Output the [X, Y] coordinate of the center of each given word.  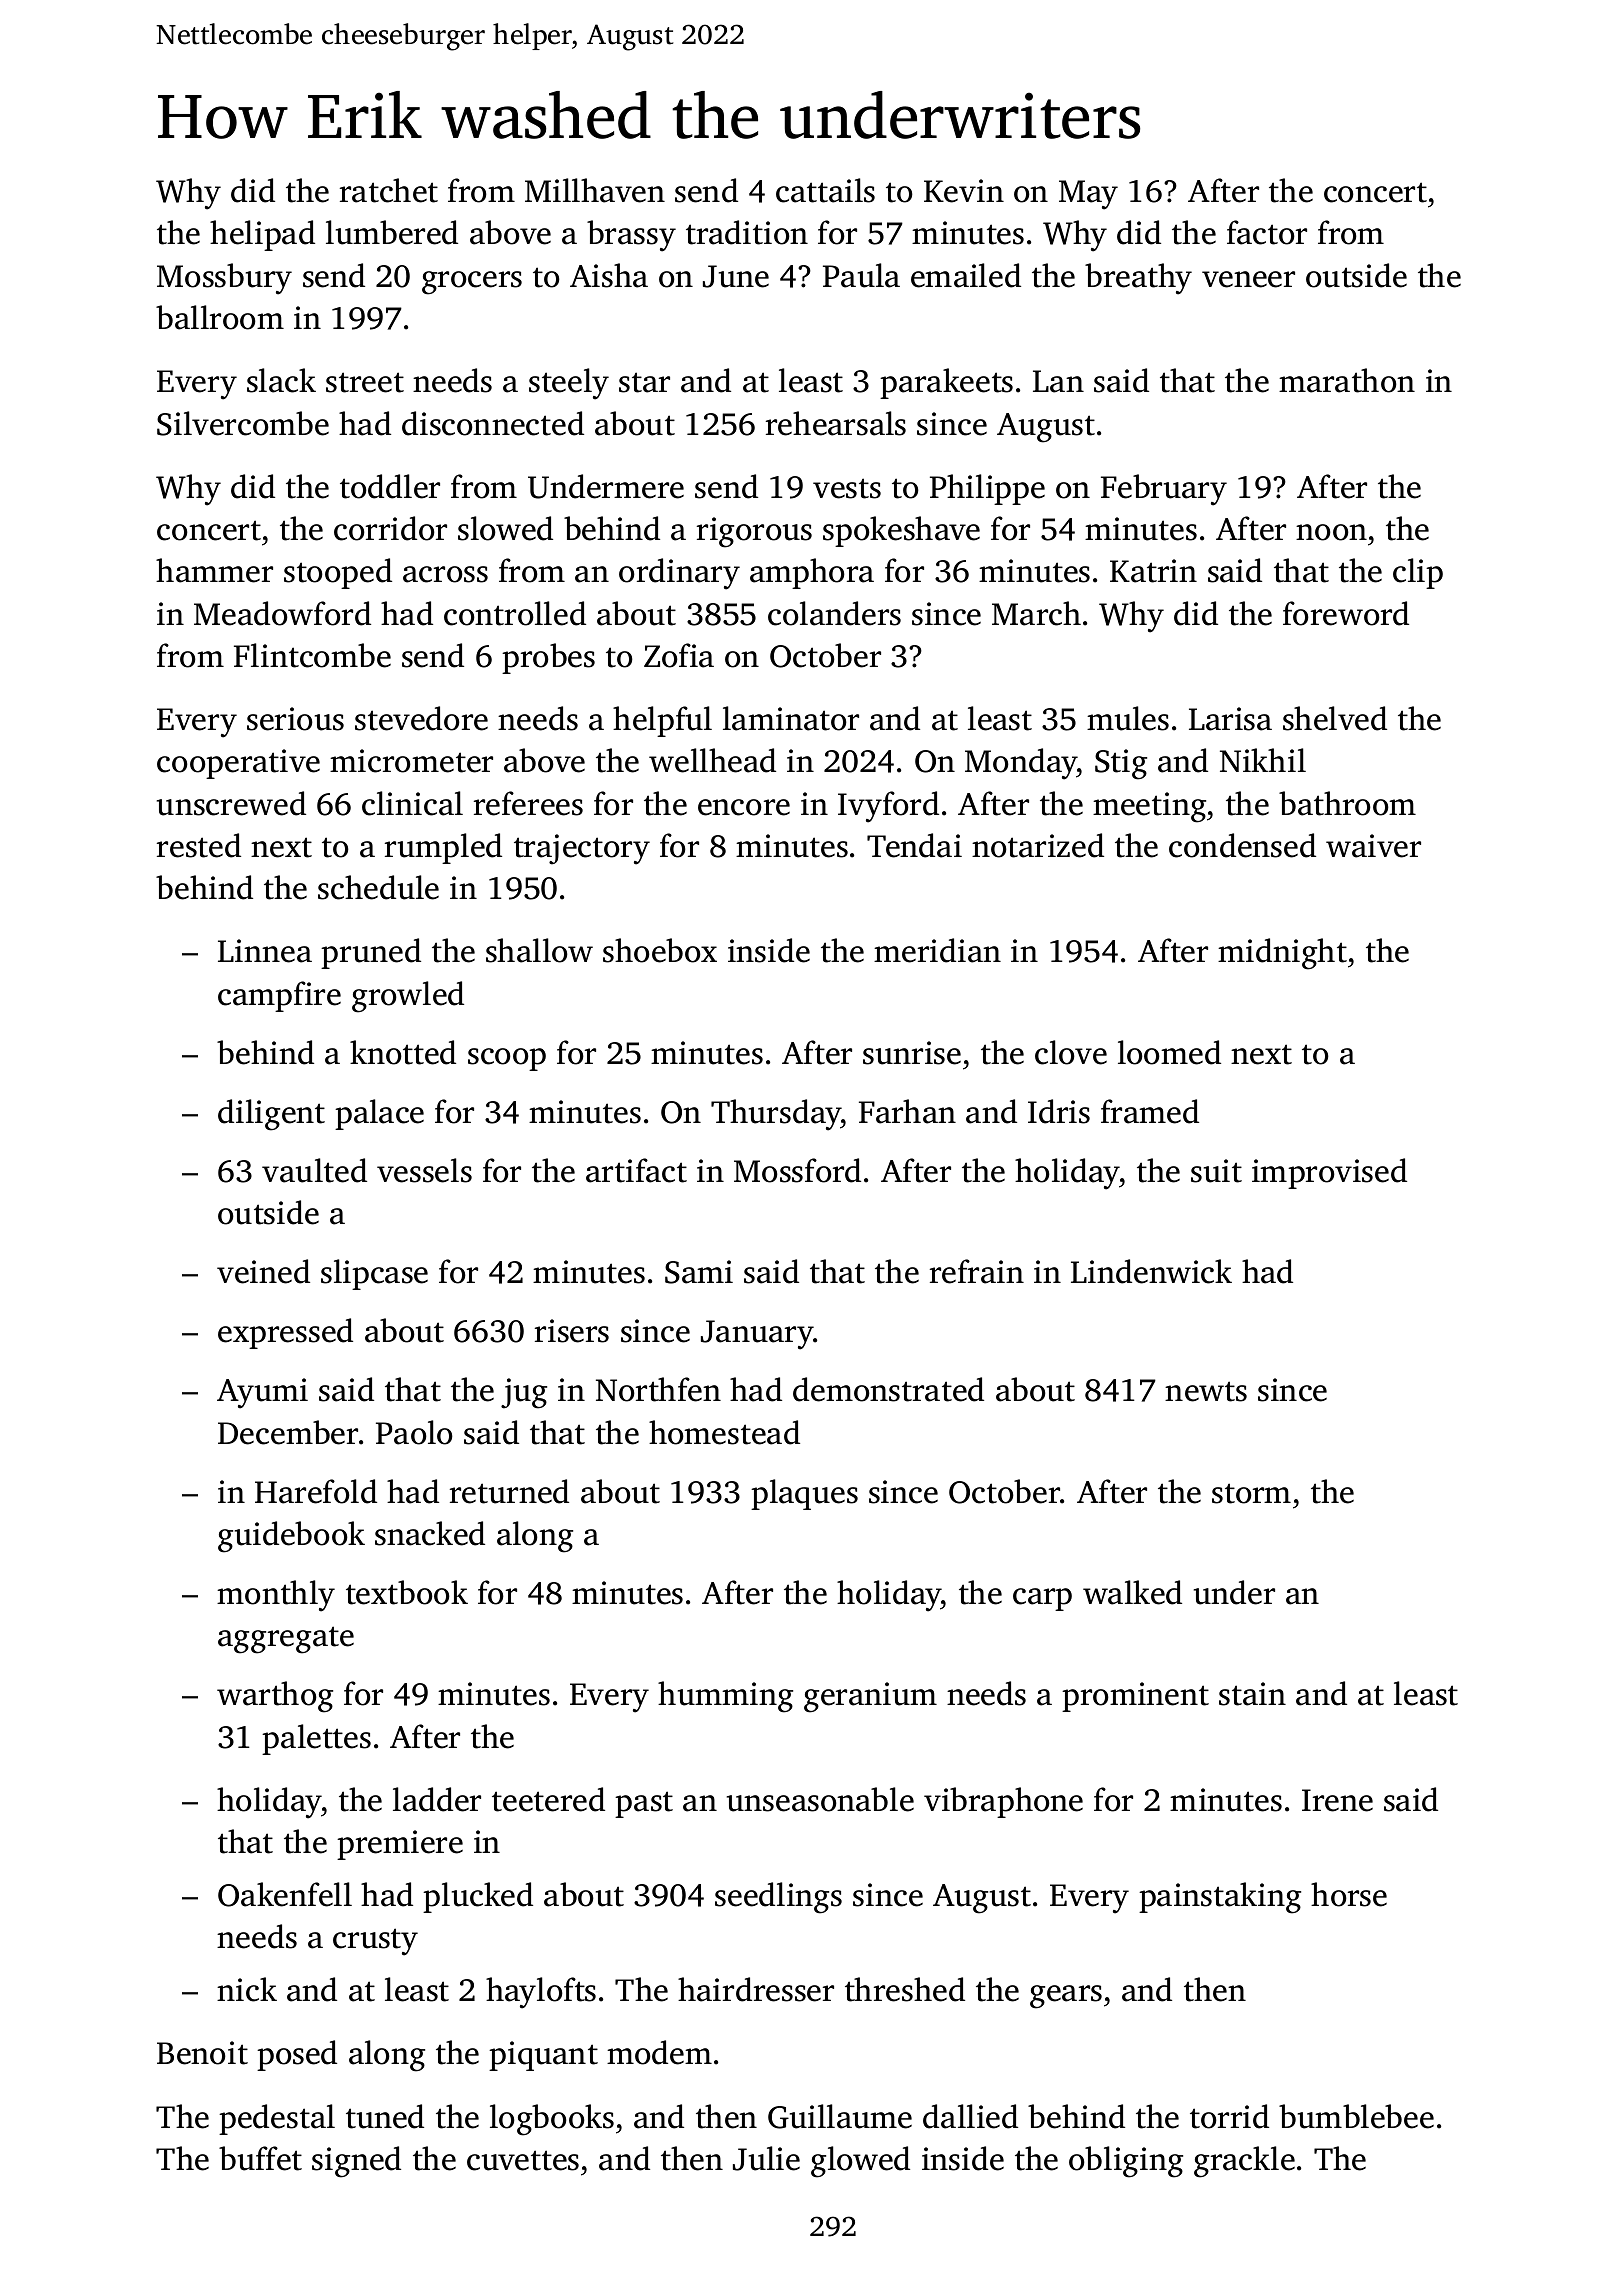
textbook [407, 1592]
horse [1349, 1894]
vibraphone [1003, 1802]
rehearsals [836, 423]
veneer [1248, 279]
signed [356, 2162]
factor [1267, 232]
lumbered [392, 232]
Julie [766, 2158]
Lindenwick [1151, 1271]
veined [263, 1271]
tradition [747, 232]
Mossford [797, 1170]
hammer [214, 570]
